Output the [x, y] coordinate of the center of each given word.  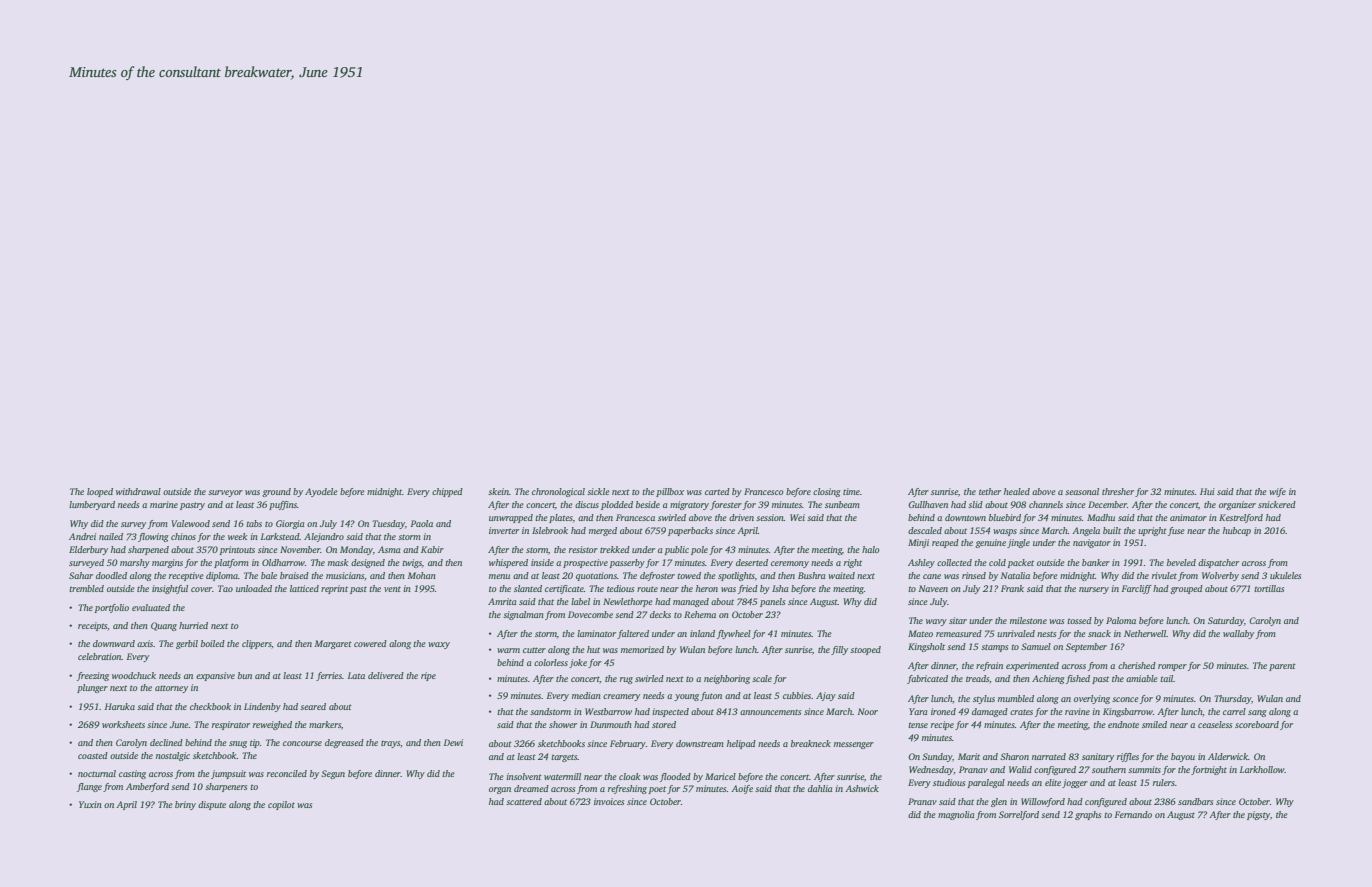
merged [603, 531]
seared [313, 706]
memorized [642, 649]
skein [498, 491]
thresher [1118, 491]
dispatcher [1218, 563]
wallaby [1238, 634]
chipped [447, 492]
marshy [135, 563]
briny [185, 805]
